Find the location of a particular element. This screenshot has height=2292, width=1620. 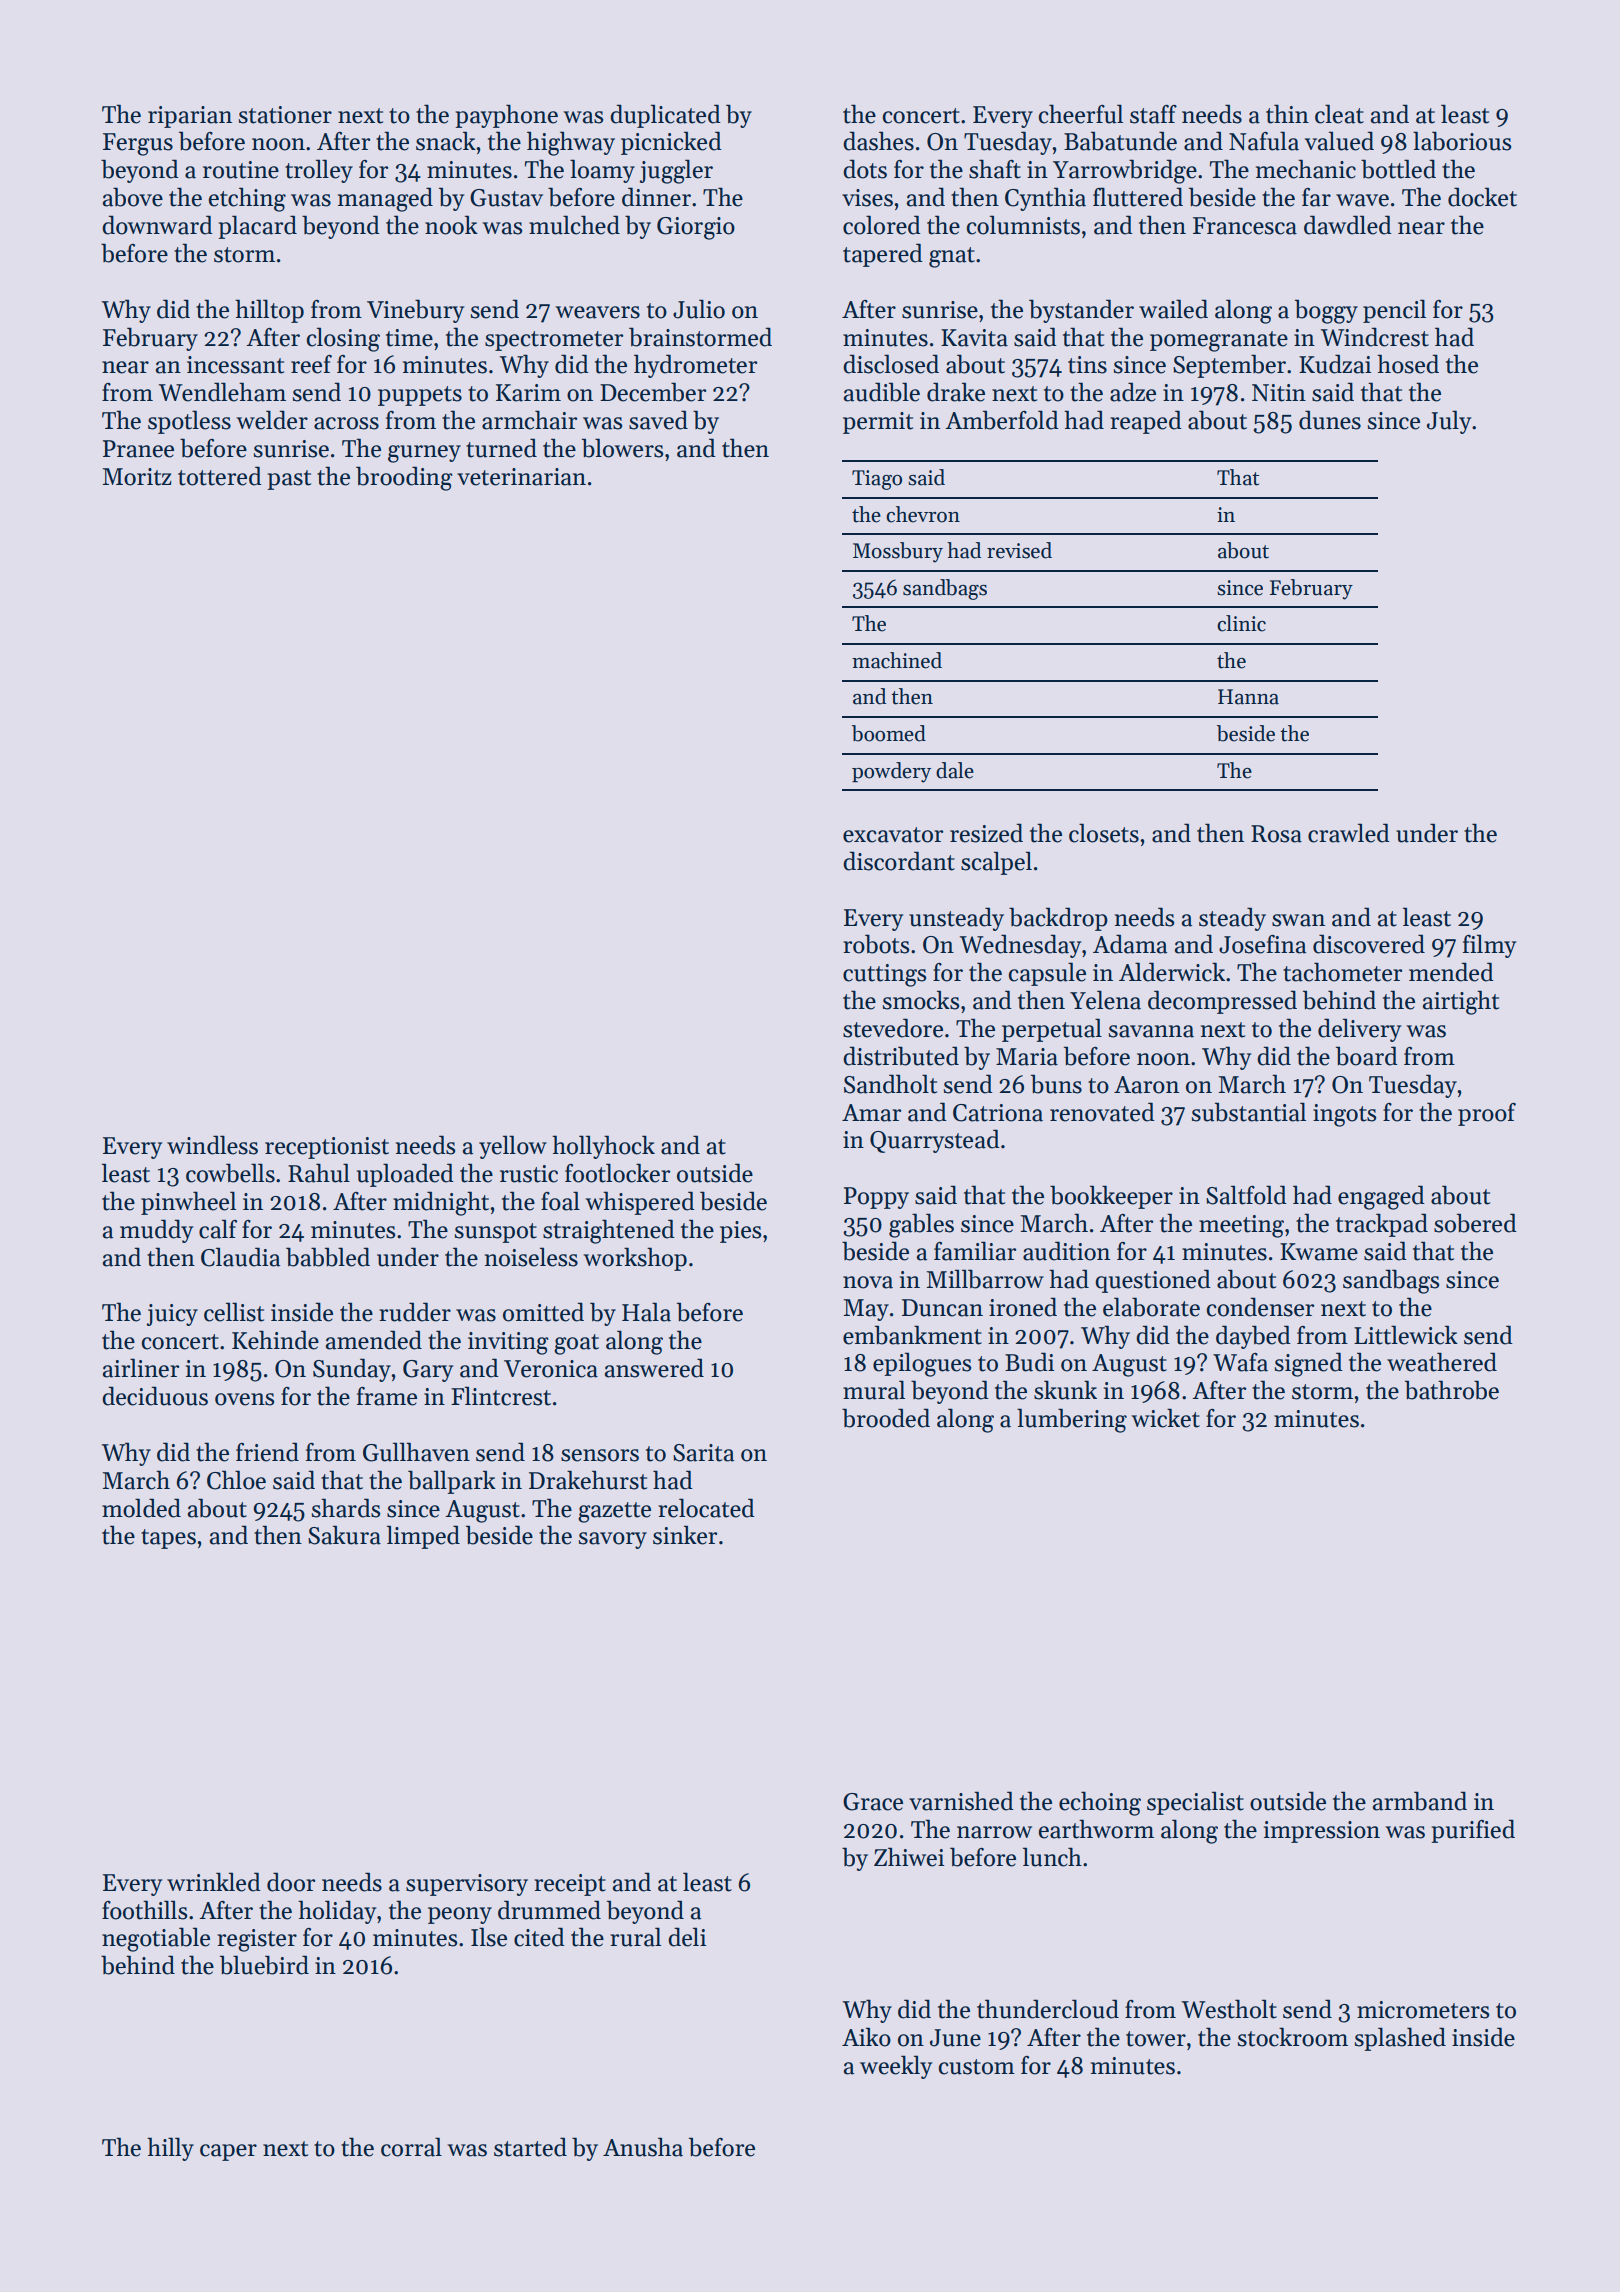

past is located at coordinates (289, 480).
